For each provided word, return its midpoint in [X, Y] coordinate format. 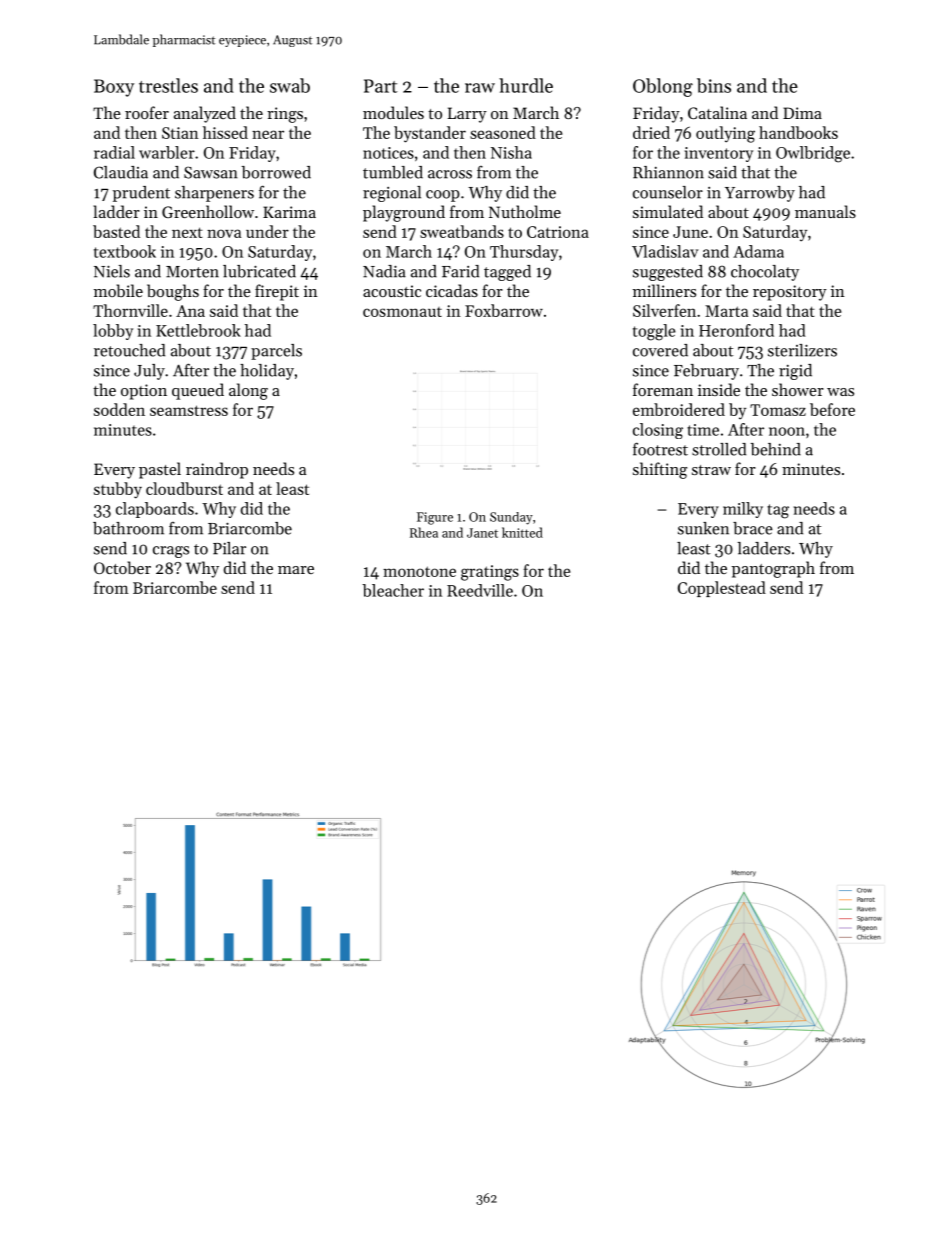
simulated [668, 211]
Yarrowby [760, 194]
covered [660, 350]
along [248, 391]
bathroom [128, 528]
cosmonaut [402, 312]
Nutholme [525, 211]
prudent [141, 194]
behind [776, 449]
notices [388, 153]
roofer [147, 112]
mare [296, 570]
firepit [277, 292]
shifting [660, 470]
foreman [663, 389]
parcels [276, 352]
